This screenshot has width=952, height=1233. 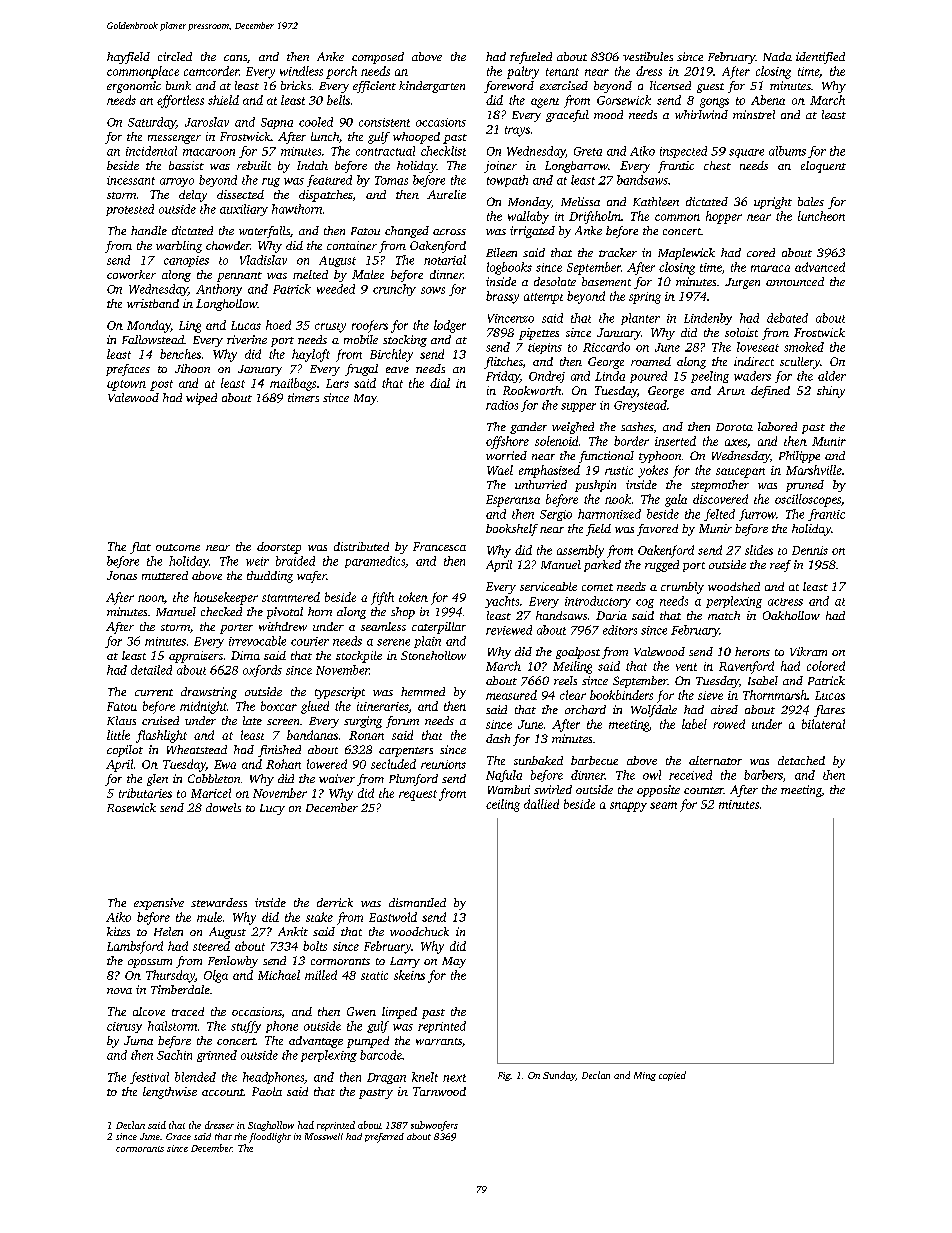 I want to click on flashlight, so click(x=161, y=736).
